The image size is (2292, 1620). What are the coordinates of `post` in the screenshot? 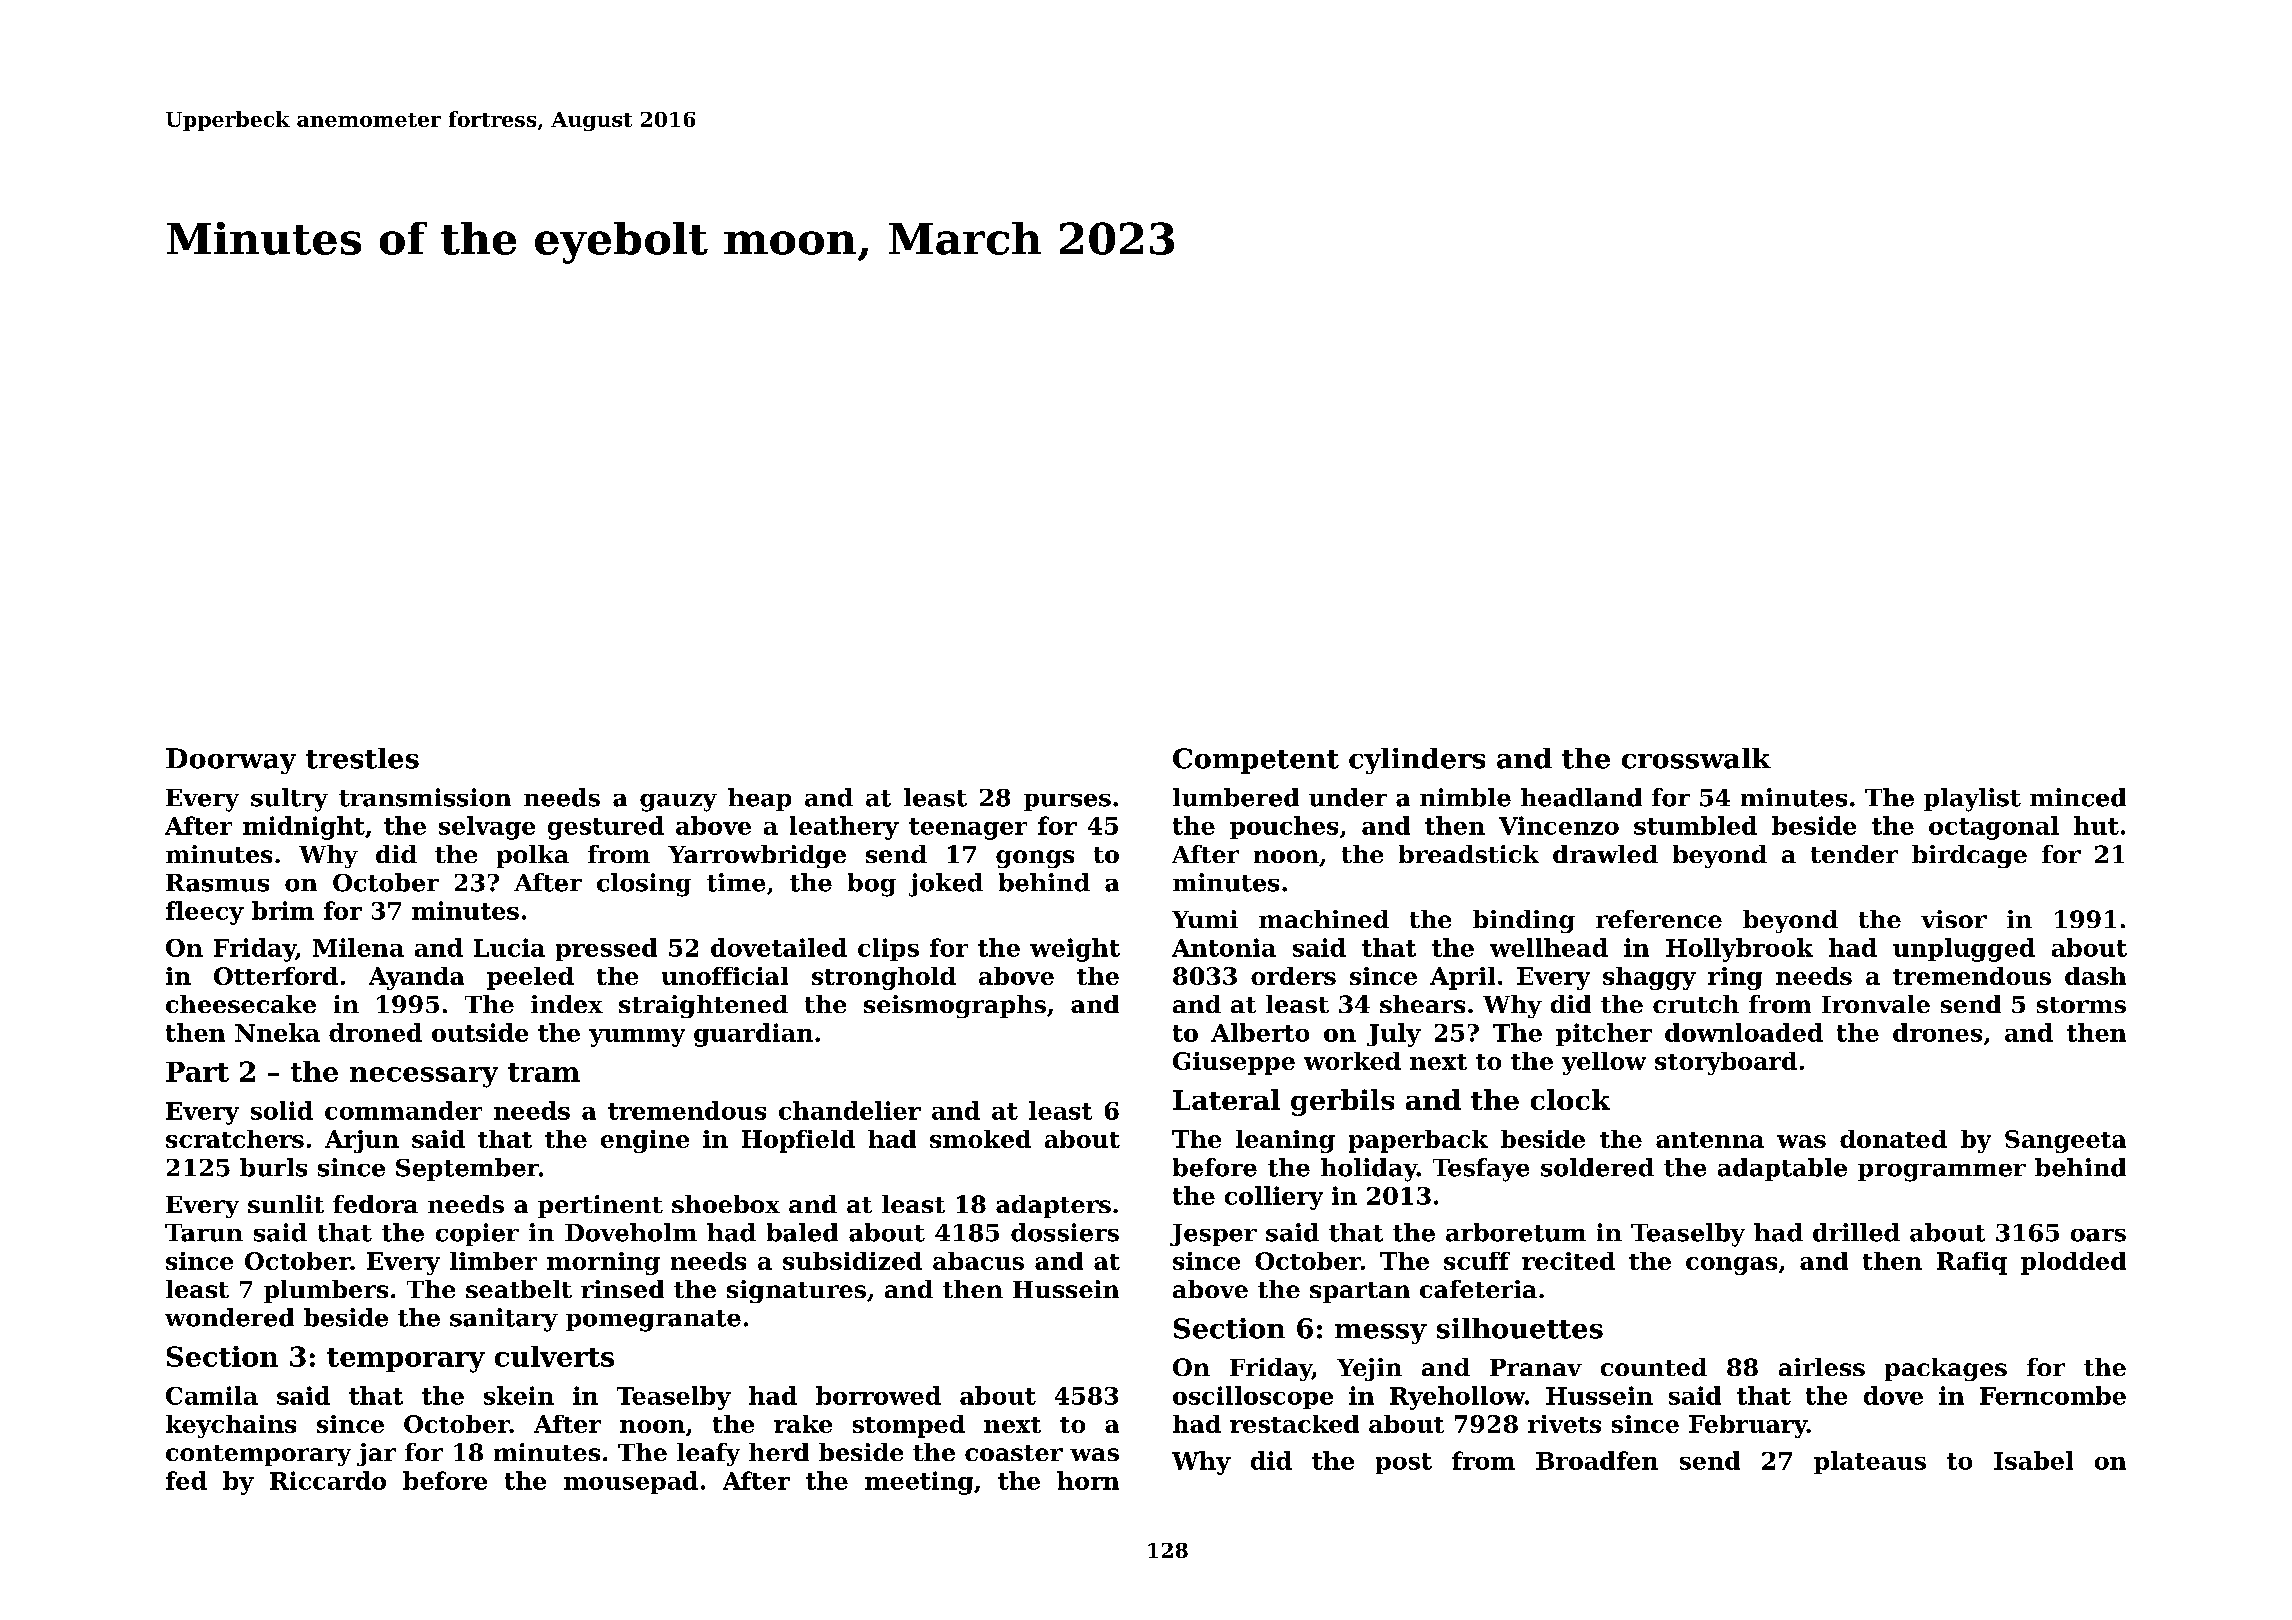 It's located at (1404, 1463).
